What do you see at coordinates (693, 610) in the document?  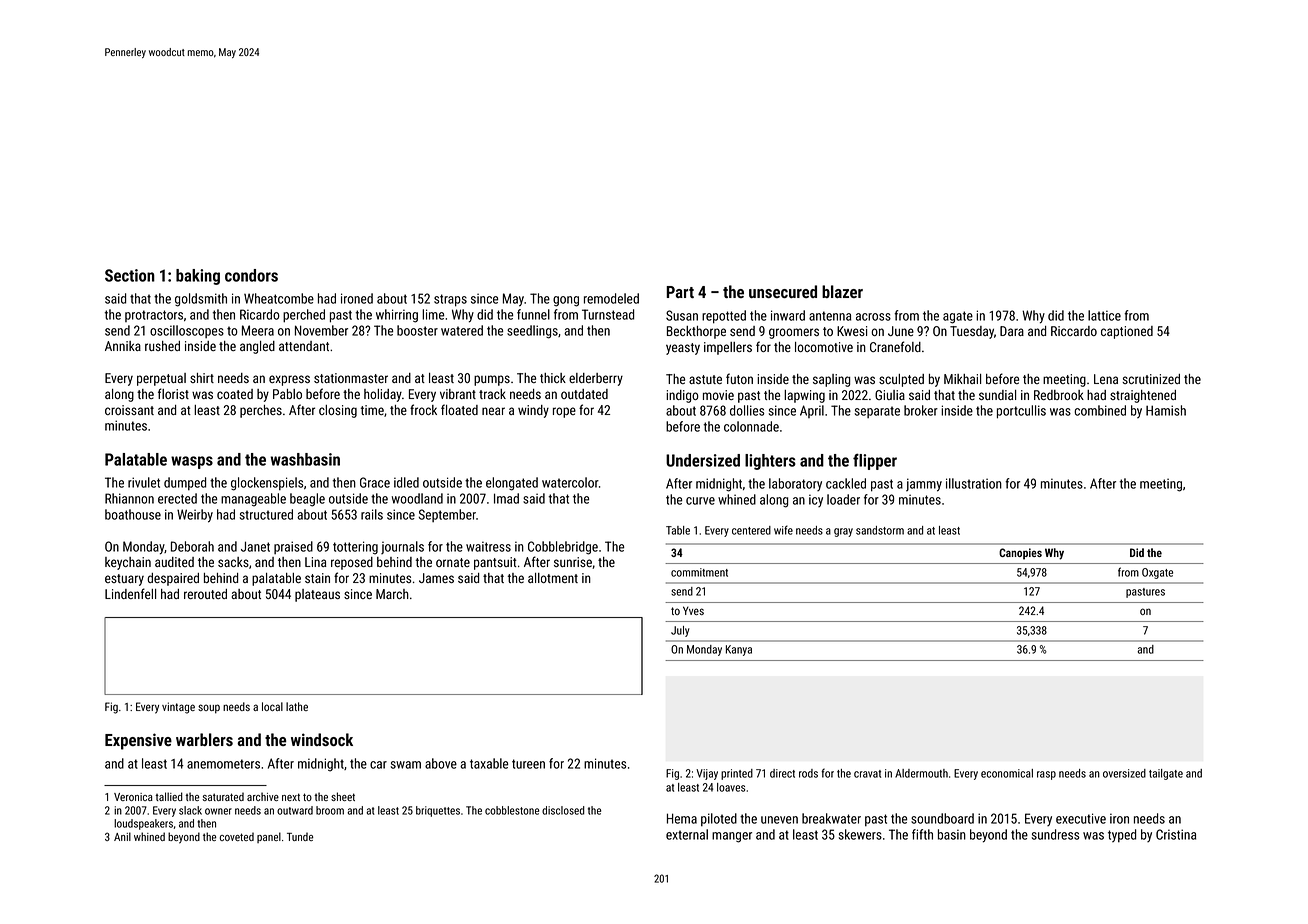 I see `Yves` at bounding box center [693, 610].
